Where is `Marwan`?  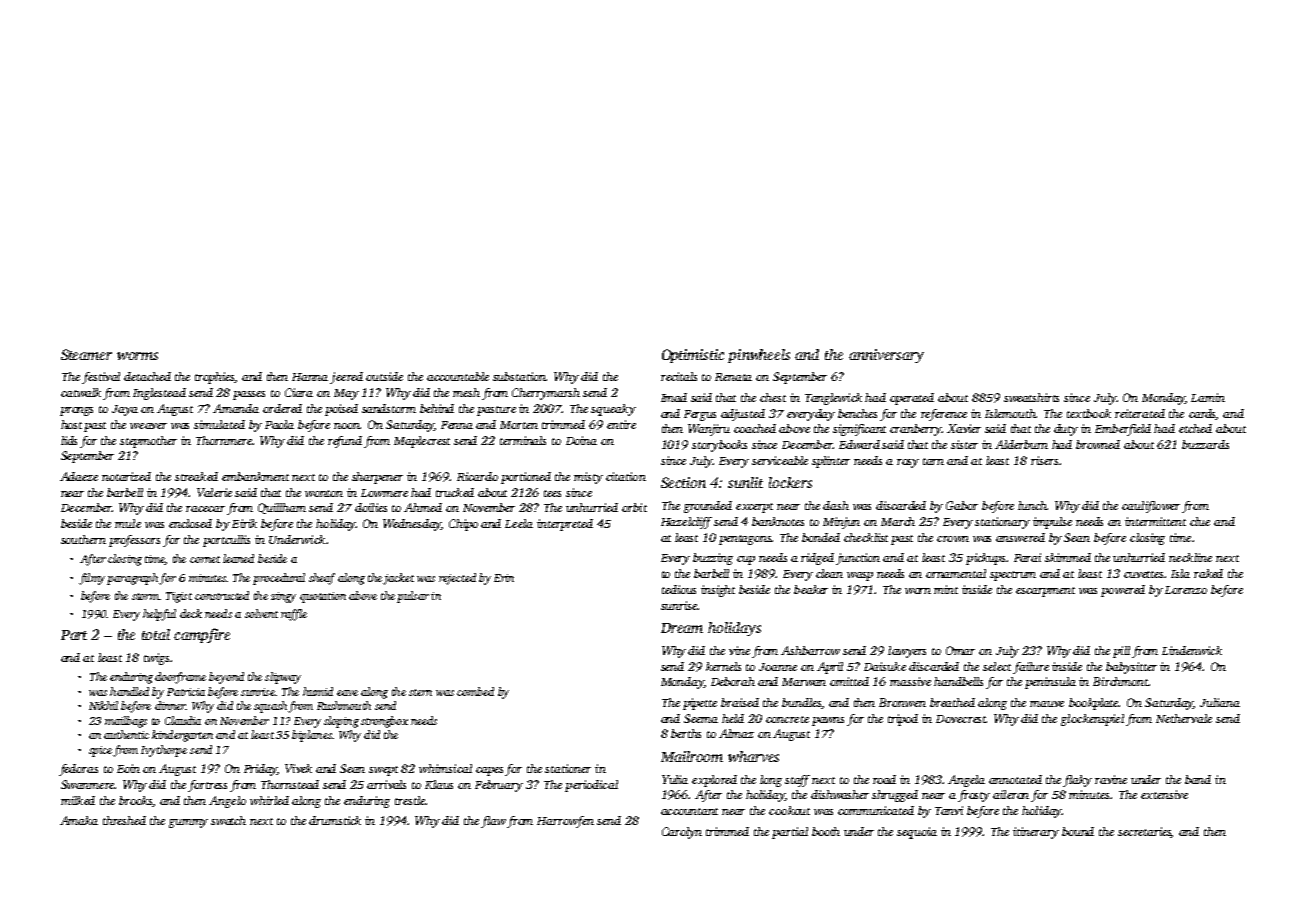
Marwan is located at coordinates (804, 682).
